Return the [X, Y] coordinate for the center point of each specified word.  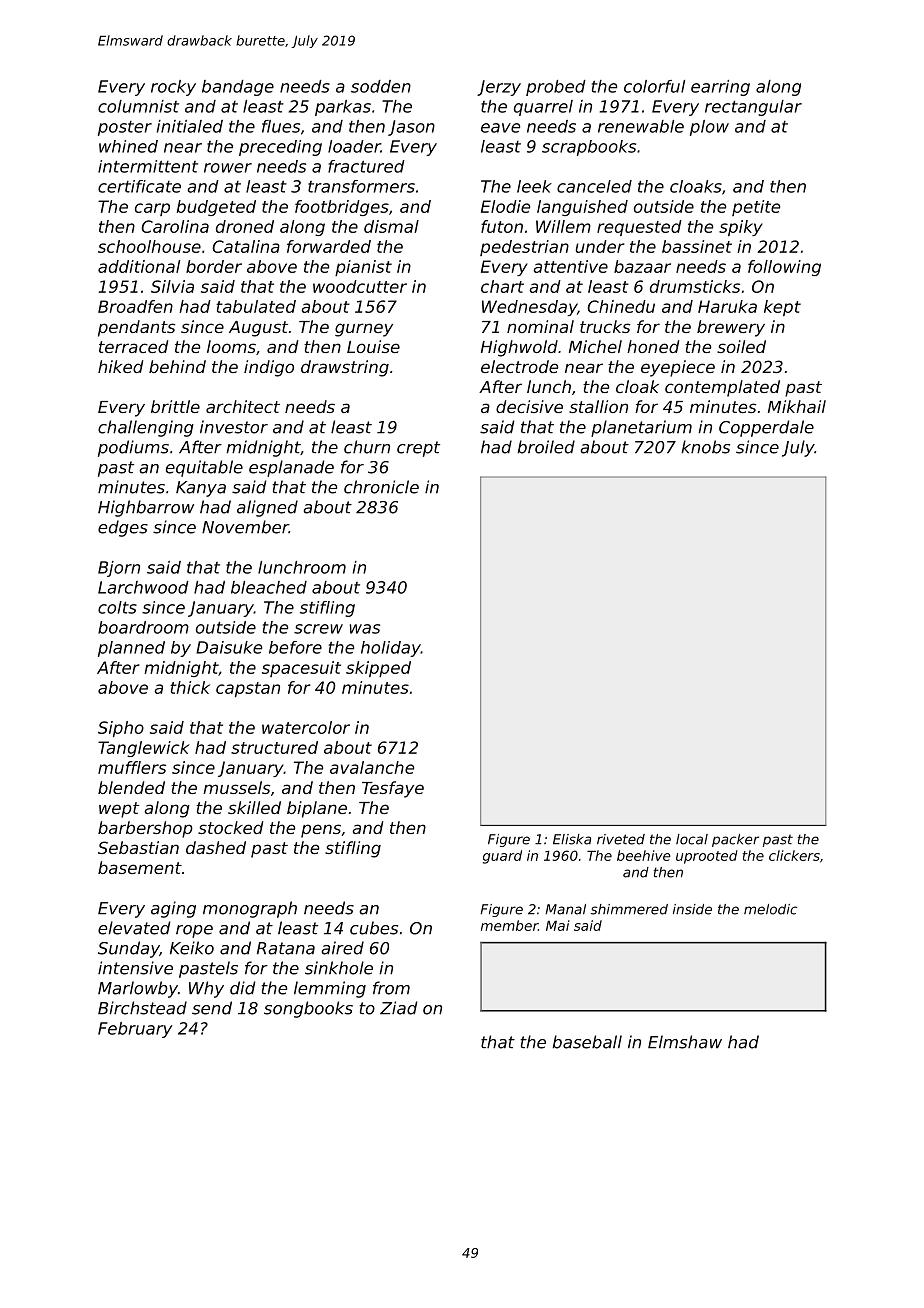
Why [206, 989]
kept [782, 308]
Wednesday [529, 308]
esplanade [291, 468]
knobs [705, 447]
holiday [391, 649]
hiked [120, 366]
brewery [731, 328]
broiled [546, 447]
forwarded [329, 246]
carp [152, 209]
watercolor [306, 727]
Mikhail [797, 406]
